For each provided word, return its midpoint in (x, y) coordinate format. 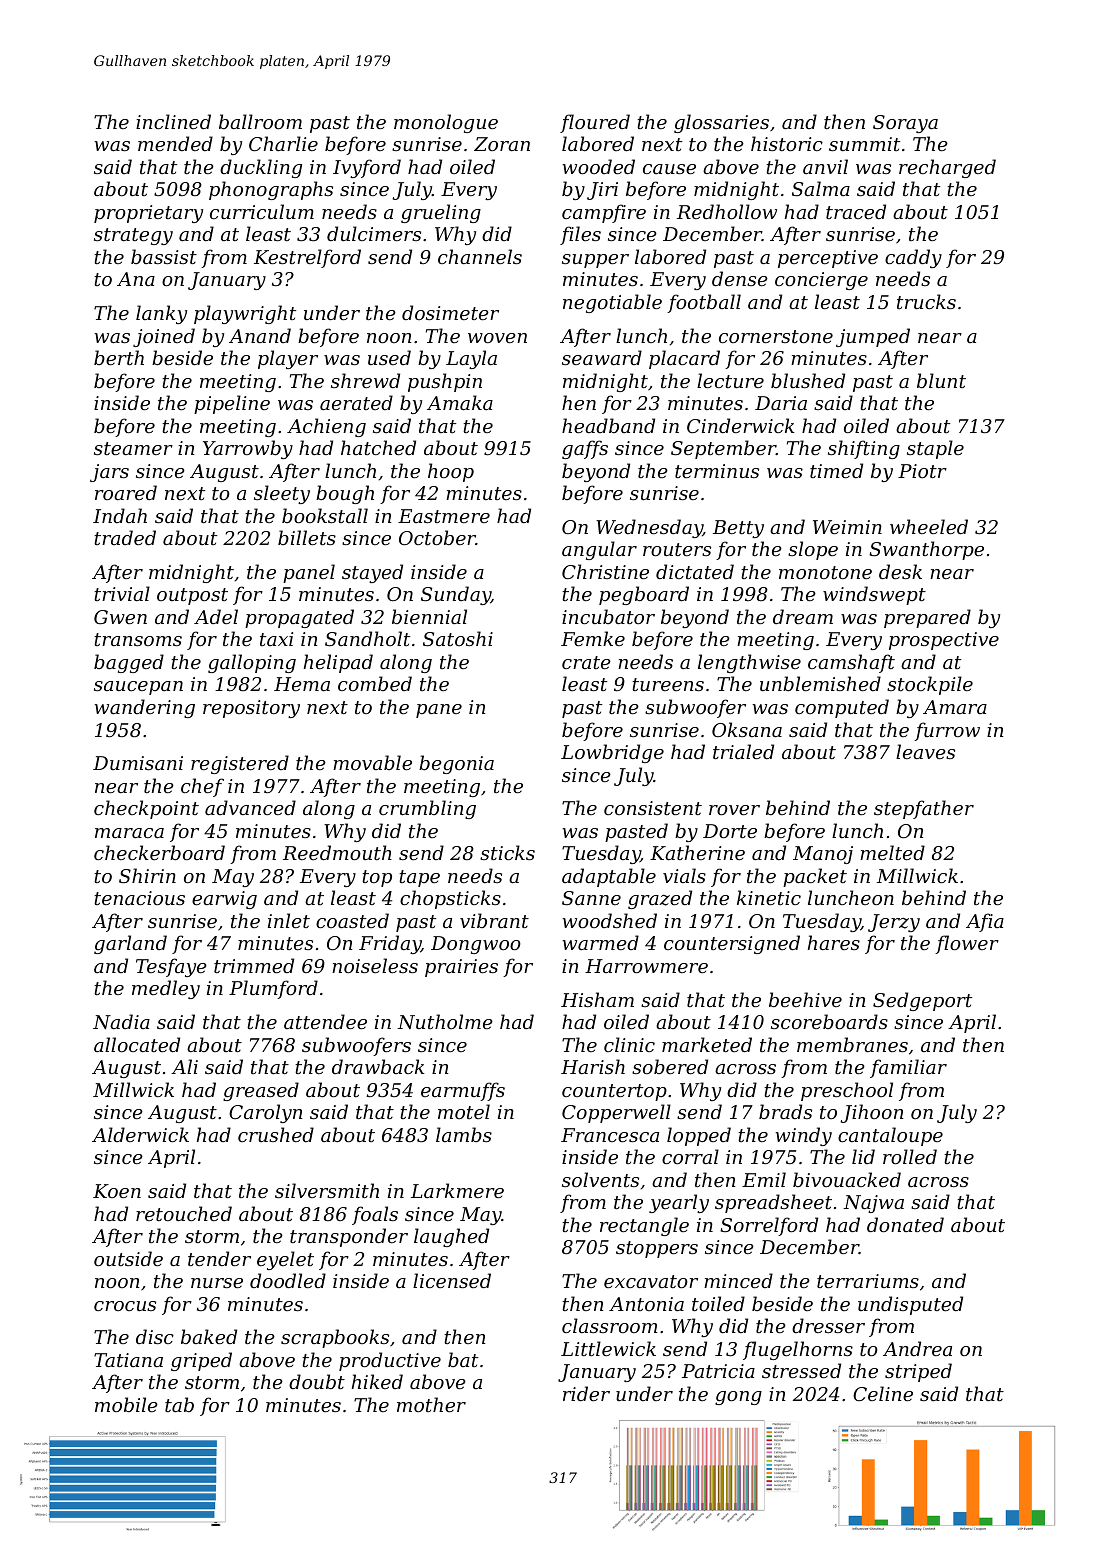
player (288, 359)
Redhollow (727, 211)
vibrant (494, 920)
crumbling (427, 809)
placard (684, 359)
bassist (164, 256)
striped (918, 1372)
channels (480, 256)
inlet (289, 920)
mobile (126, 1404)
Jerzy (894, 923)
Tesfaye (171, 967)
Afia (985, 922)
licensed (452, 1280)
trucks (926, 301)
